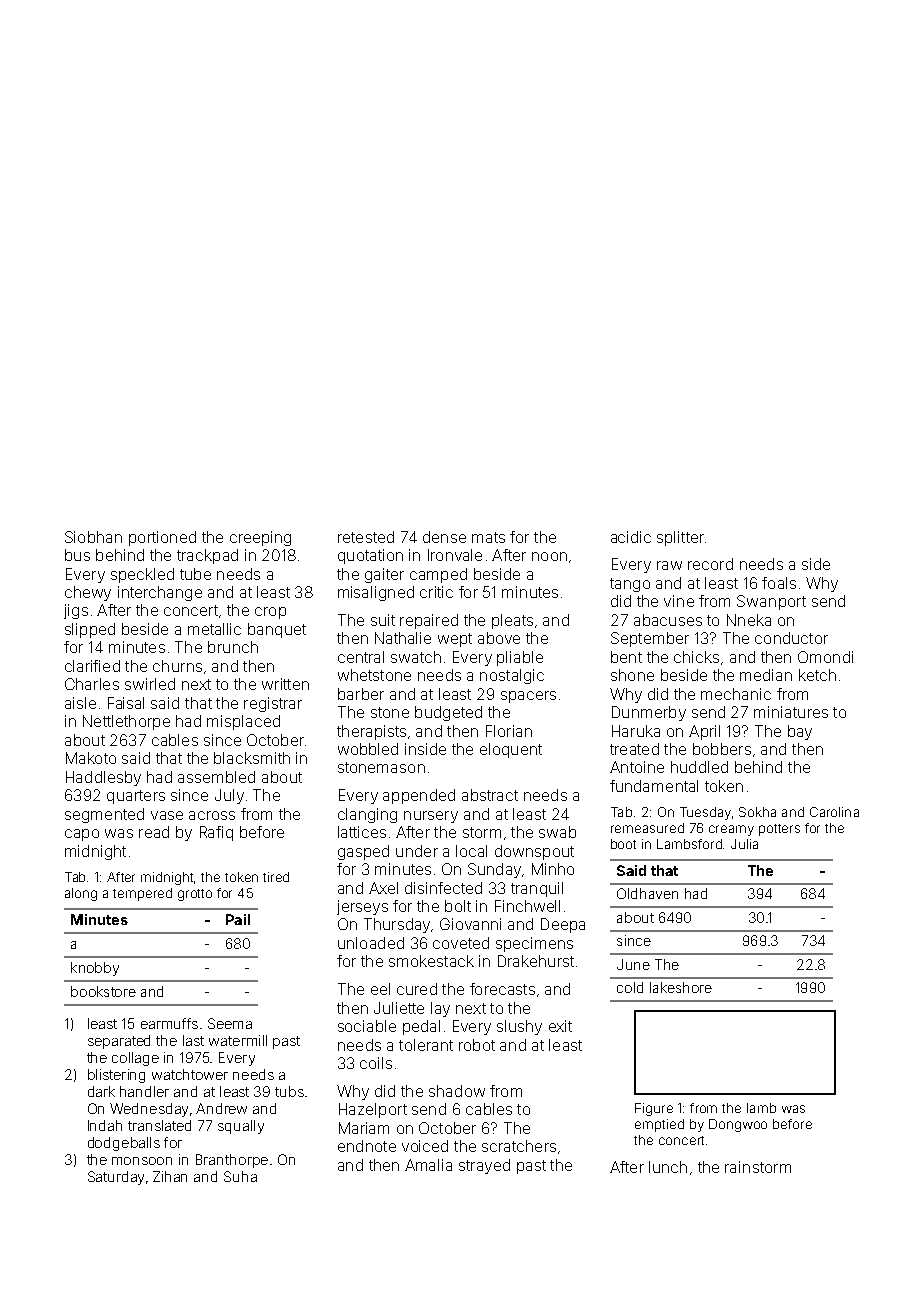 This document has height=1308, width=924. Describe the element at coordinates (364, 1128) in the document. I see `Mariam` at that location.
